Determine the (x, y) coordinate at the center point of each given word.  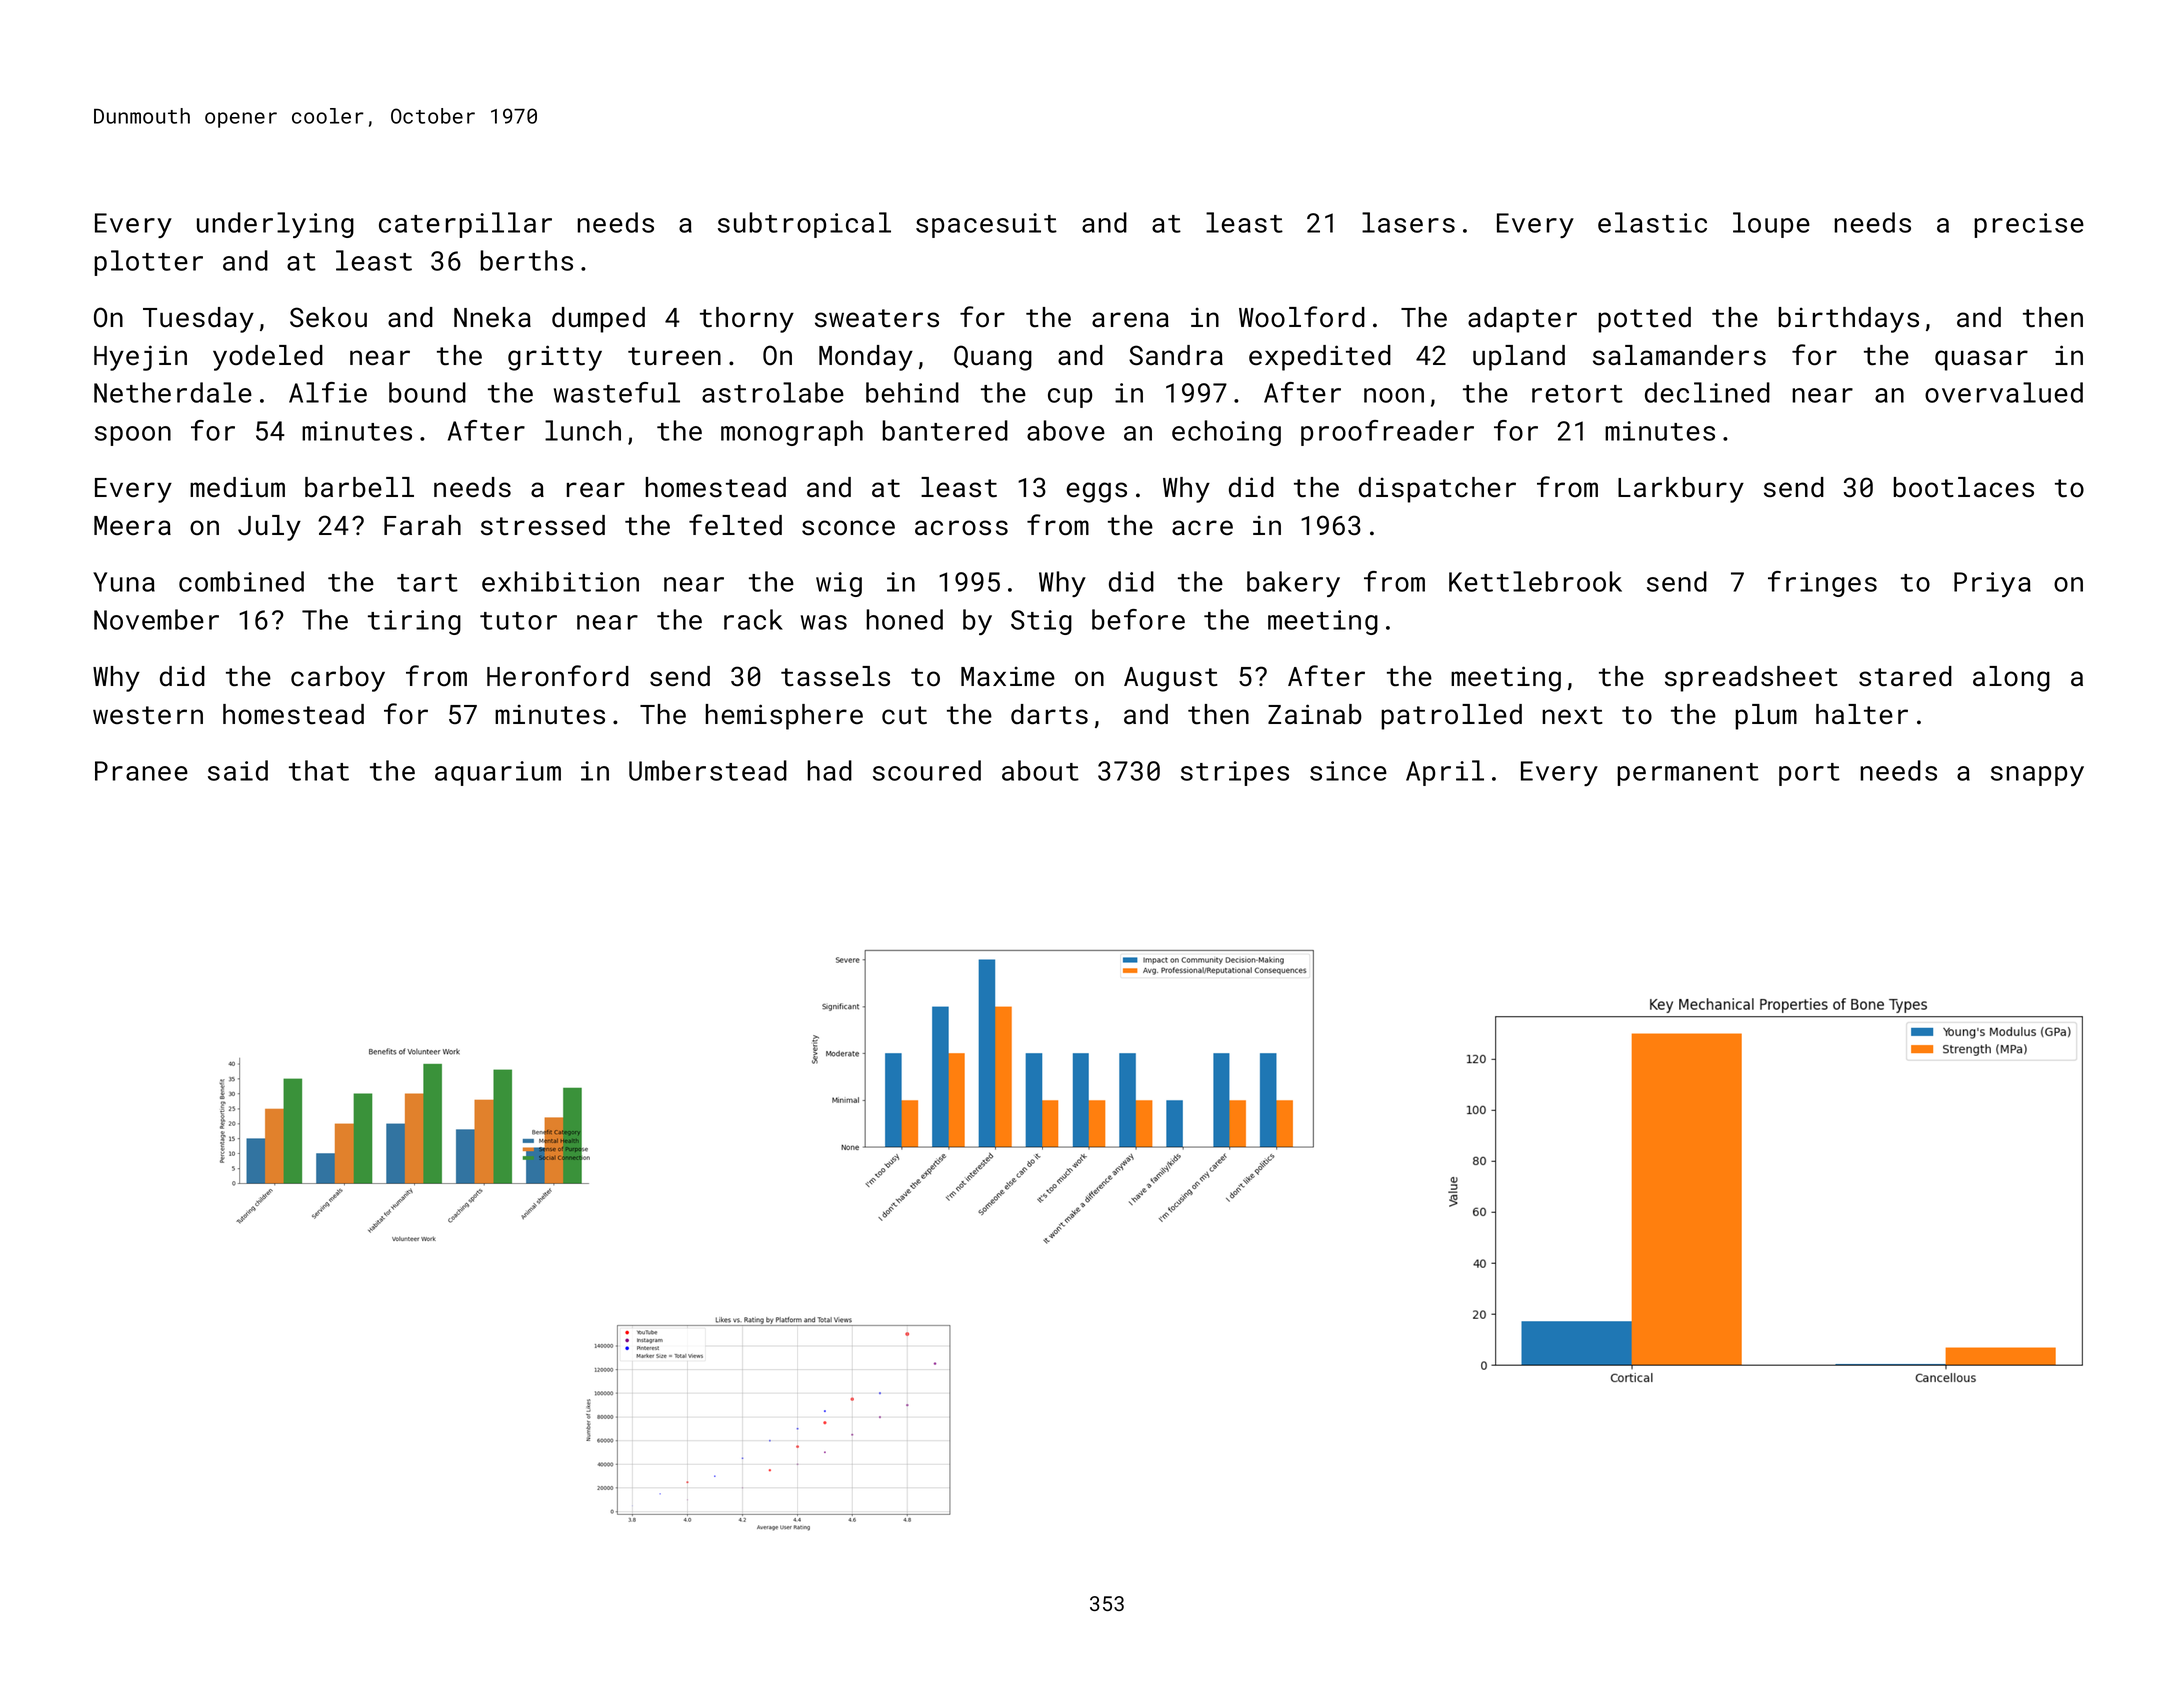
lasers (1408, 222)
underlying (275, 225)
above (1066, 430)
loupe (1771, 225)
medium (237, 487)
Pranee (141, 771)
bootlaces (1964, 487)
